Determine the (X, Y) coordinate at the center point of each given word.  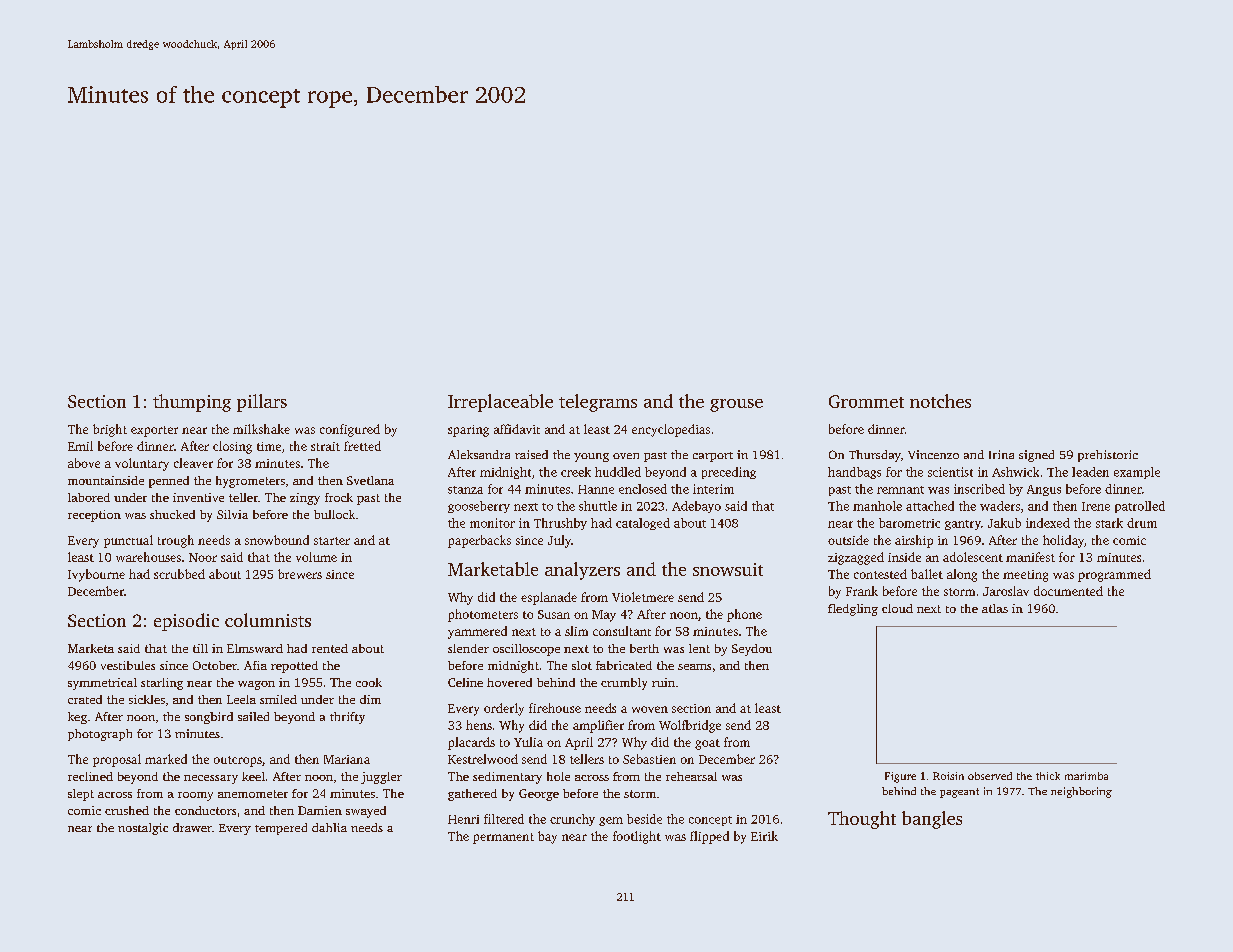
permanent (503, 838)
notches (940, 401)
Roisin (948, 776)
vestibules (128, 665)
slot (582, 665)
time (269, 446)
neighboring (1081, 792)
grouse (736, 405)
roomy (195, 796)
